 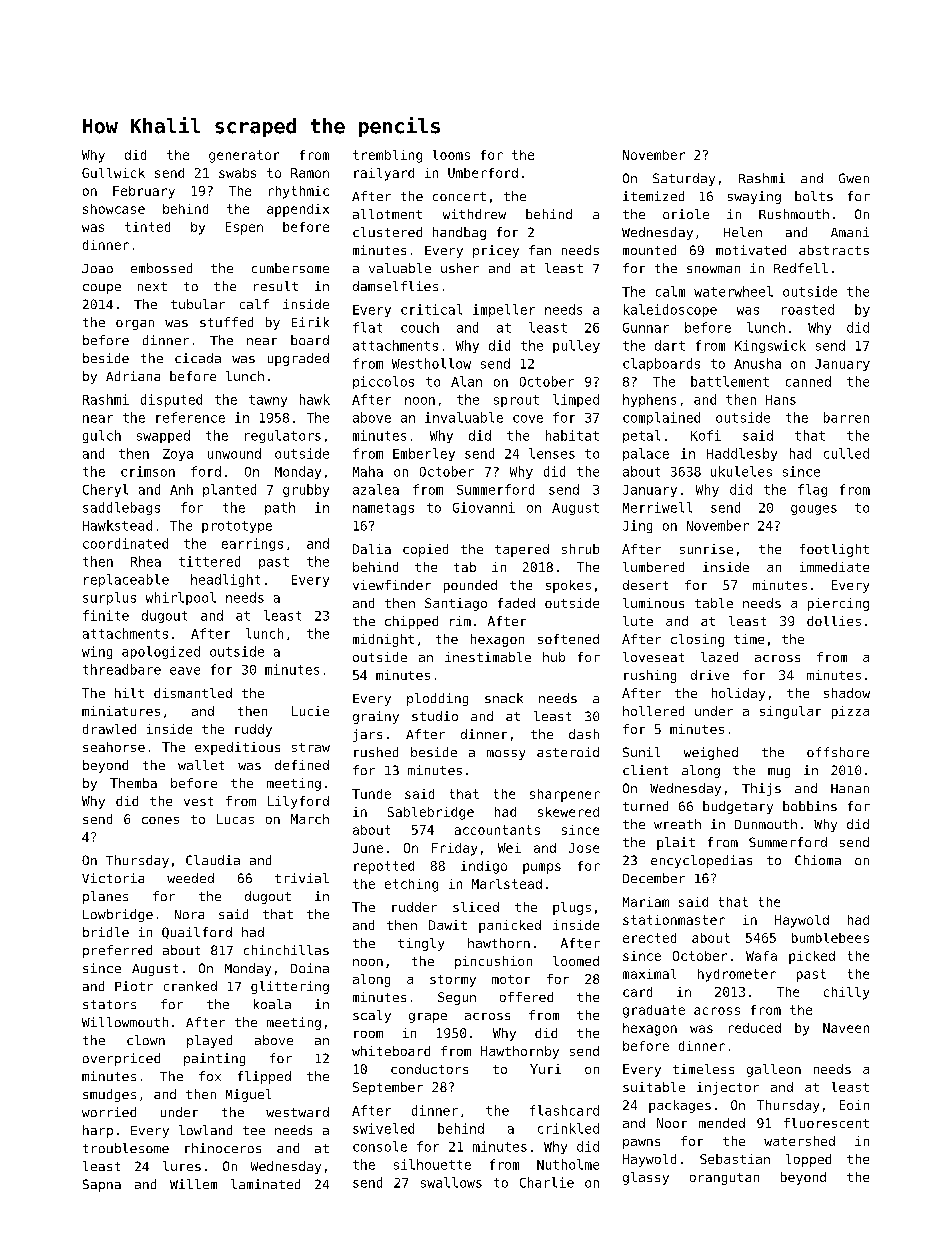 I want to click on tawny, so click(x=268, y=401).
